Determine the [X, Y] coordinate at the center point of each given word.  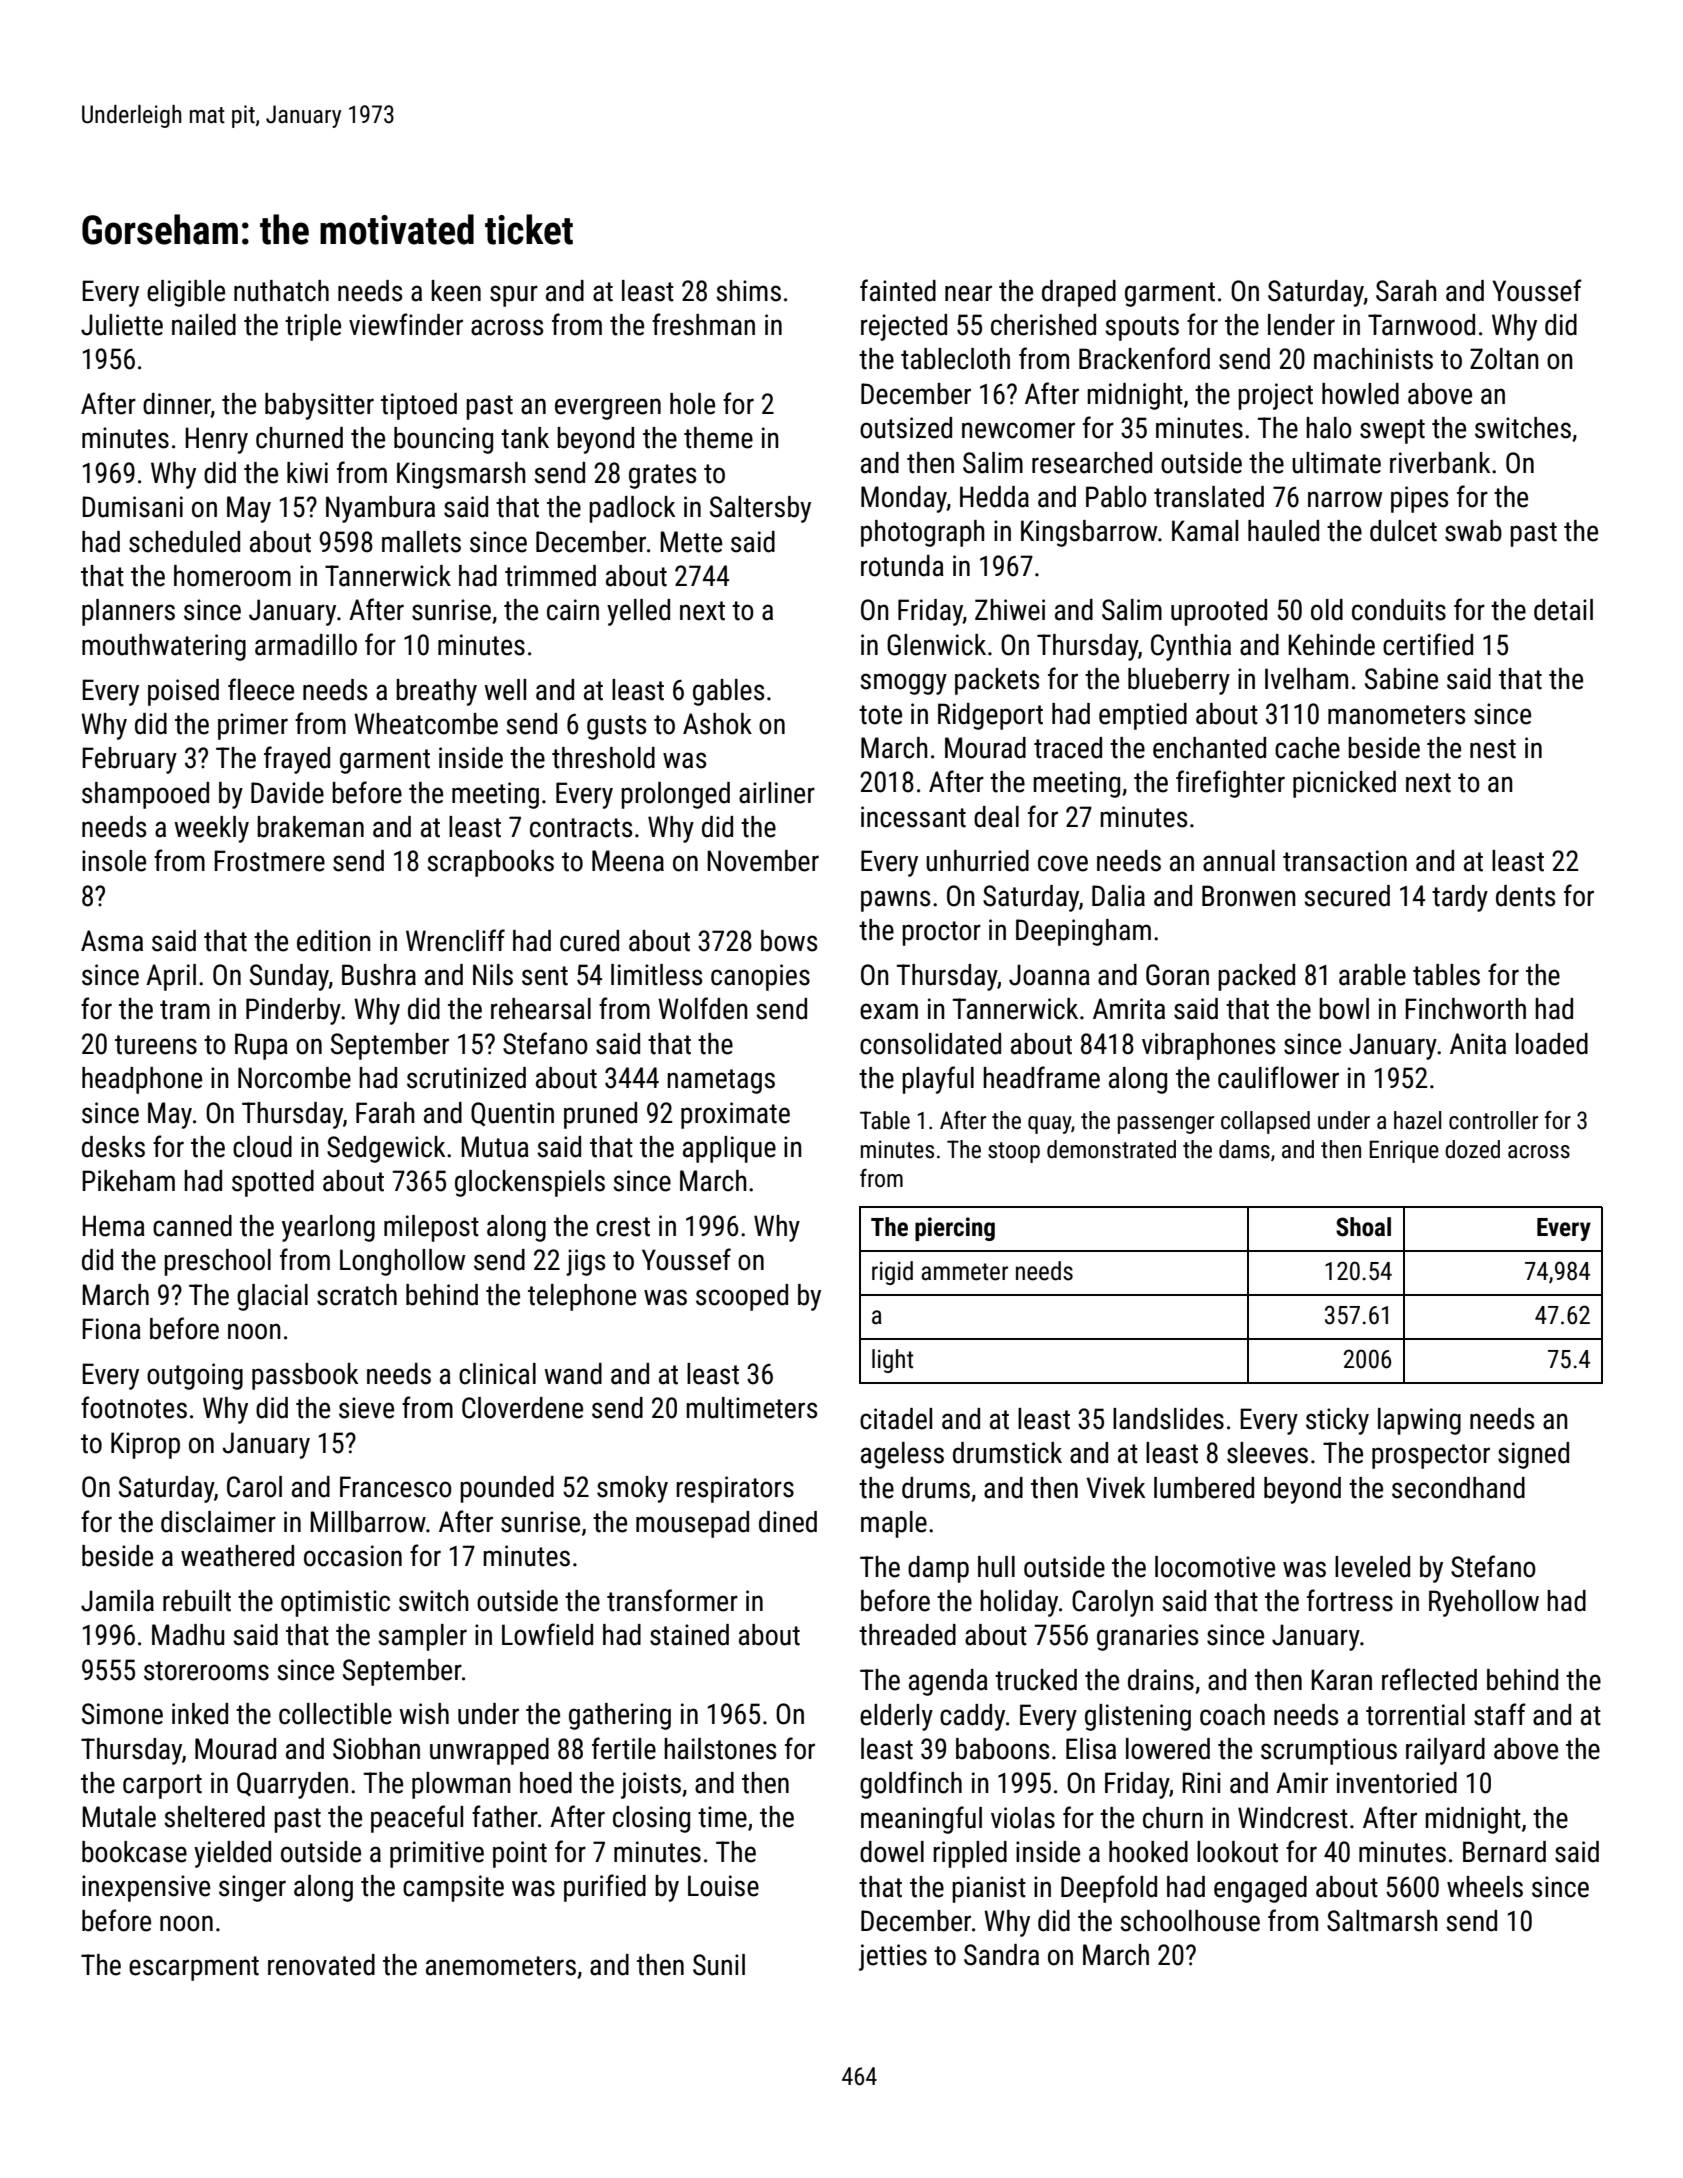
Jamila [117, 1601]
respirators [735, 1489]
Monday [904, 499]
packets [997, 681]
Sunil [719, 1965]
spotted [273, 1183]
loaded [1552, 1044]
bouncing [443, 440]
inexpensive [146, 1888]
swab [1473, 531]
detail [1563, 610]
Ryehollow [1484, 1603]
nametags [721, 1081]
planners [128, 612]
